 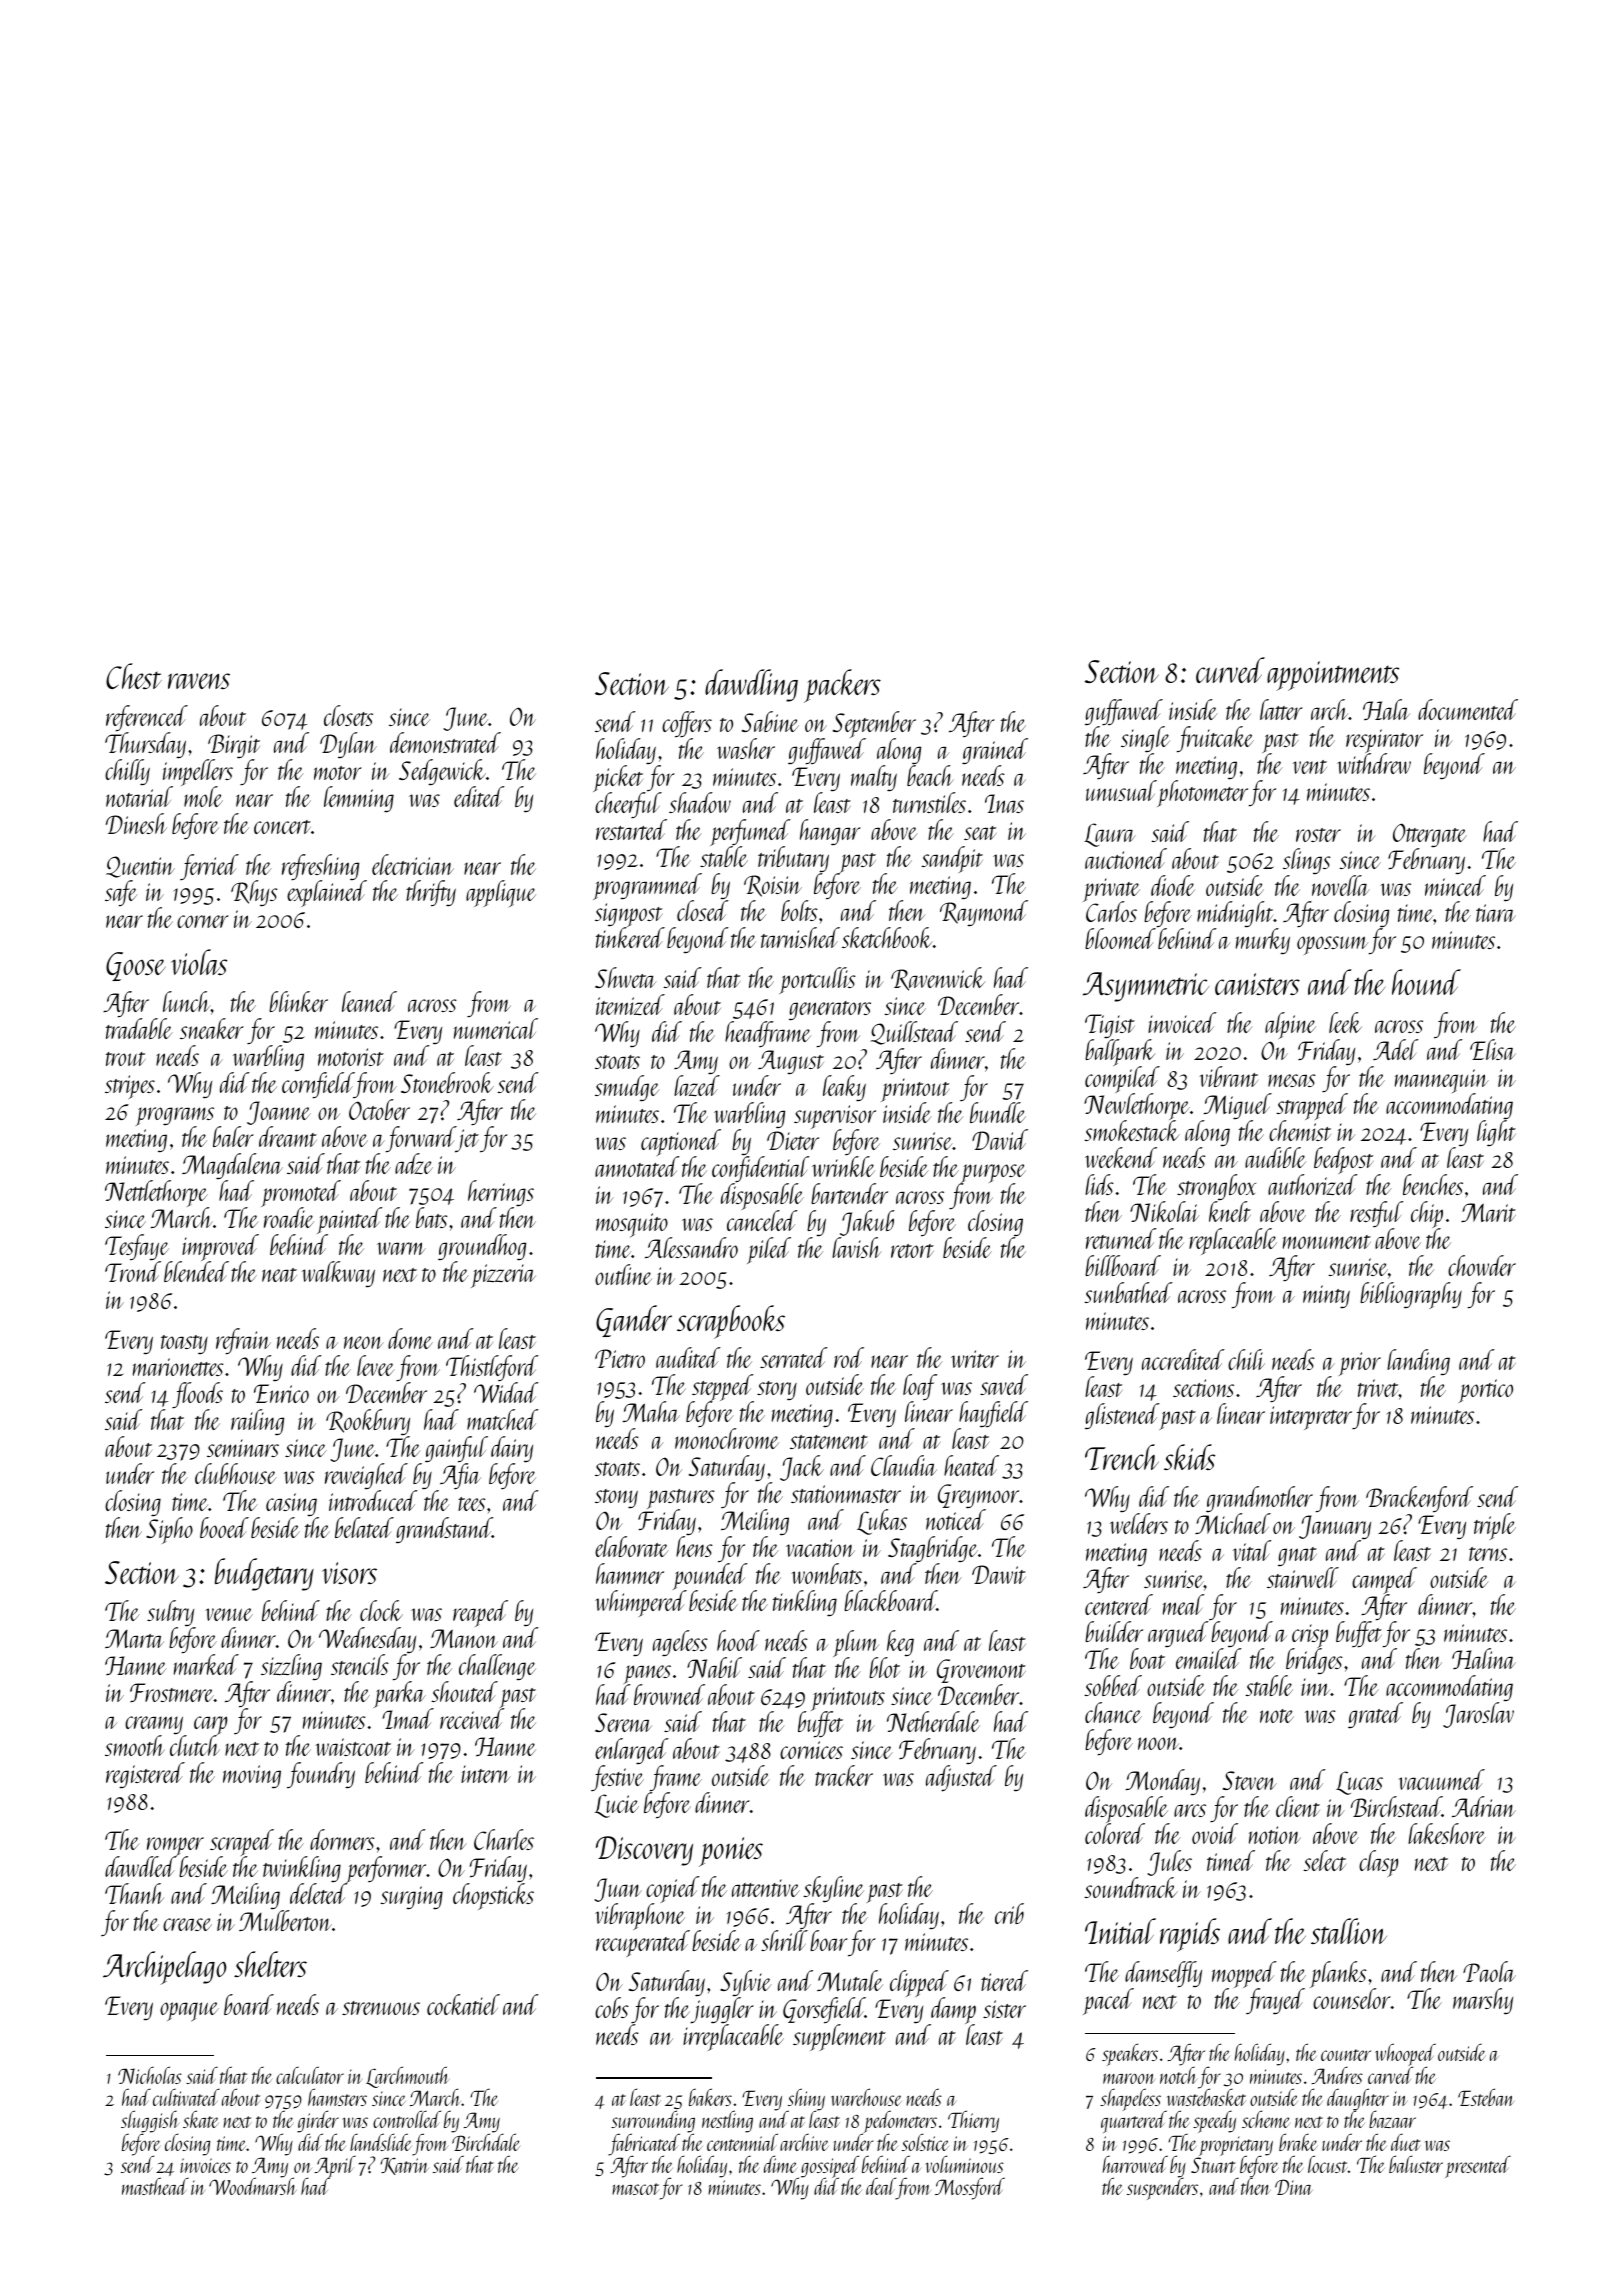 What do you see at coordinates (501, 893) in the image?
I see `applique` at bounding box center [501, 893].
